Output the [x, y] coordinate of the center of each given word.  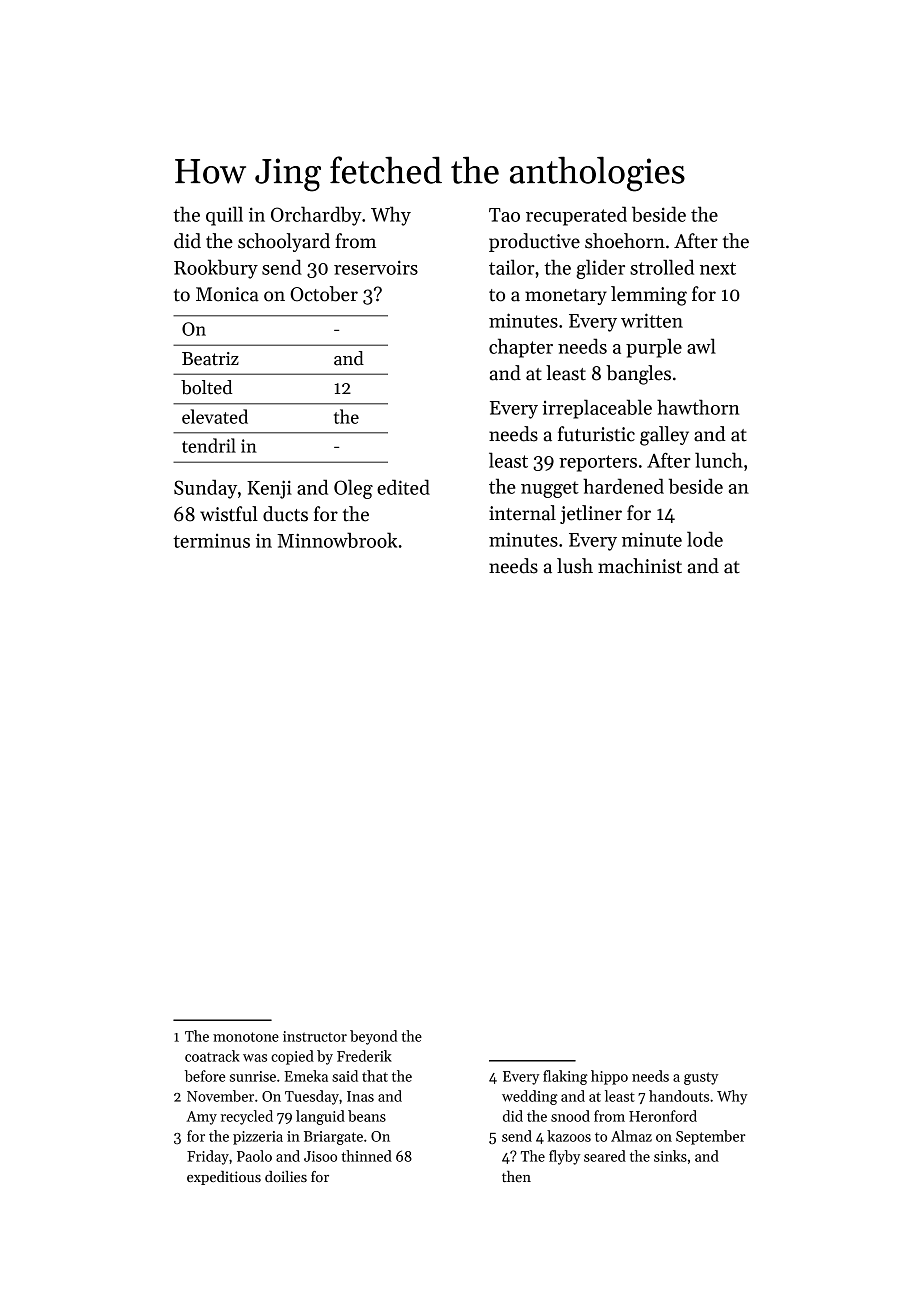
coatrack [212, 1056]
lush [575, 566]
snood [570, 1116]
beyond [373, 1037]
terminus [211, 541]
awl [701, 346]
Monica [227, 294]
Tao [504, 215]
